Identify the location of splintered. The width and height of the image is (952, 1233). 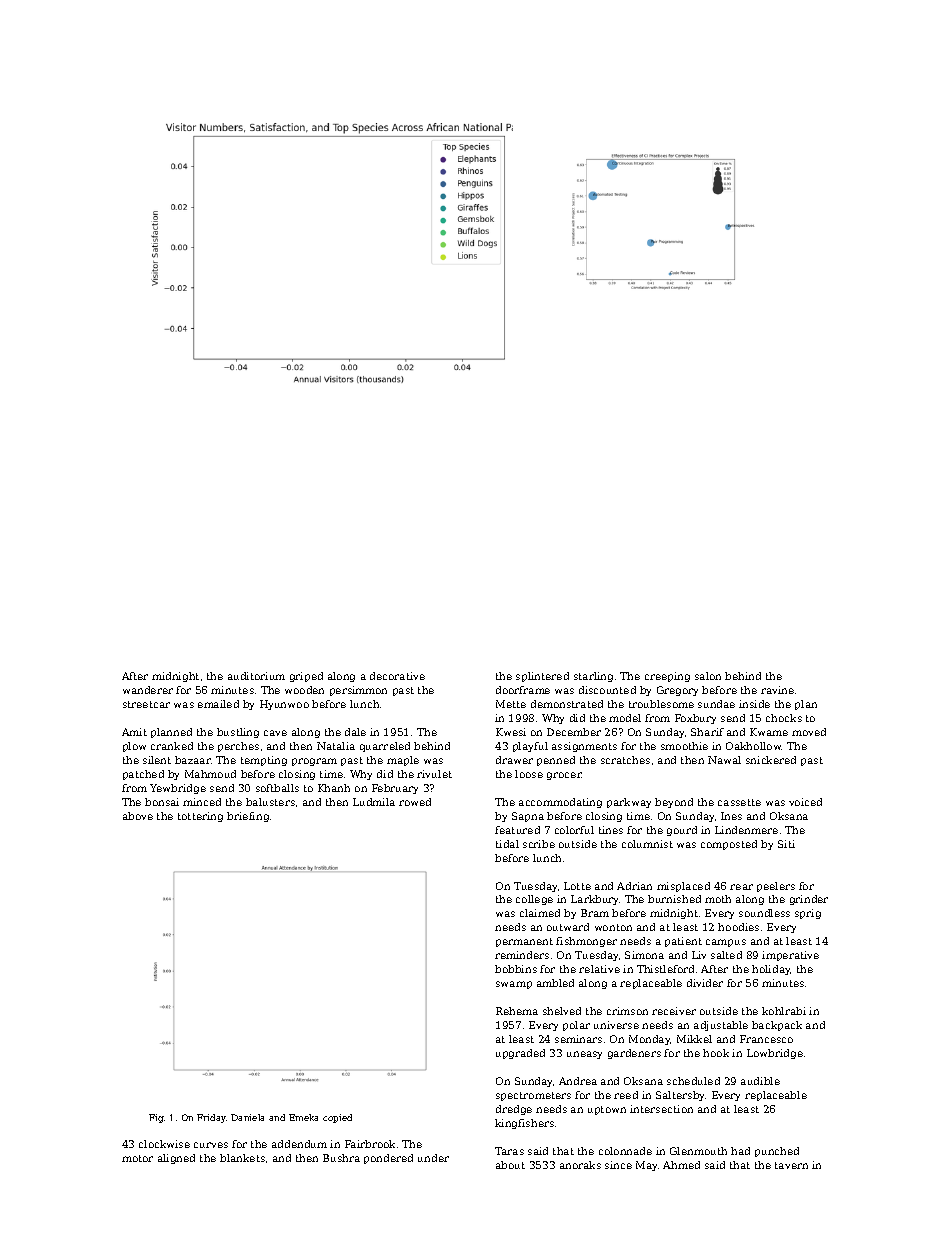
(542, 677).
